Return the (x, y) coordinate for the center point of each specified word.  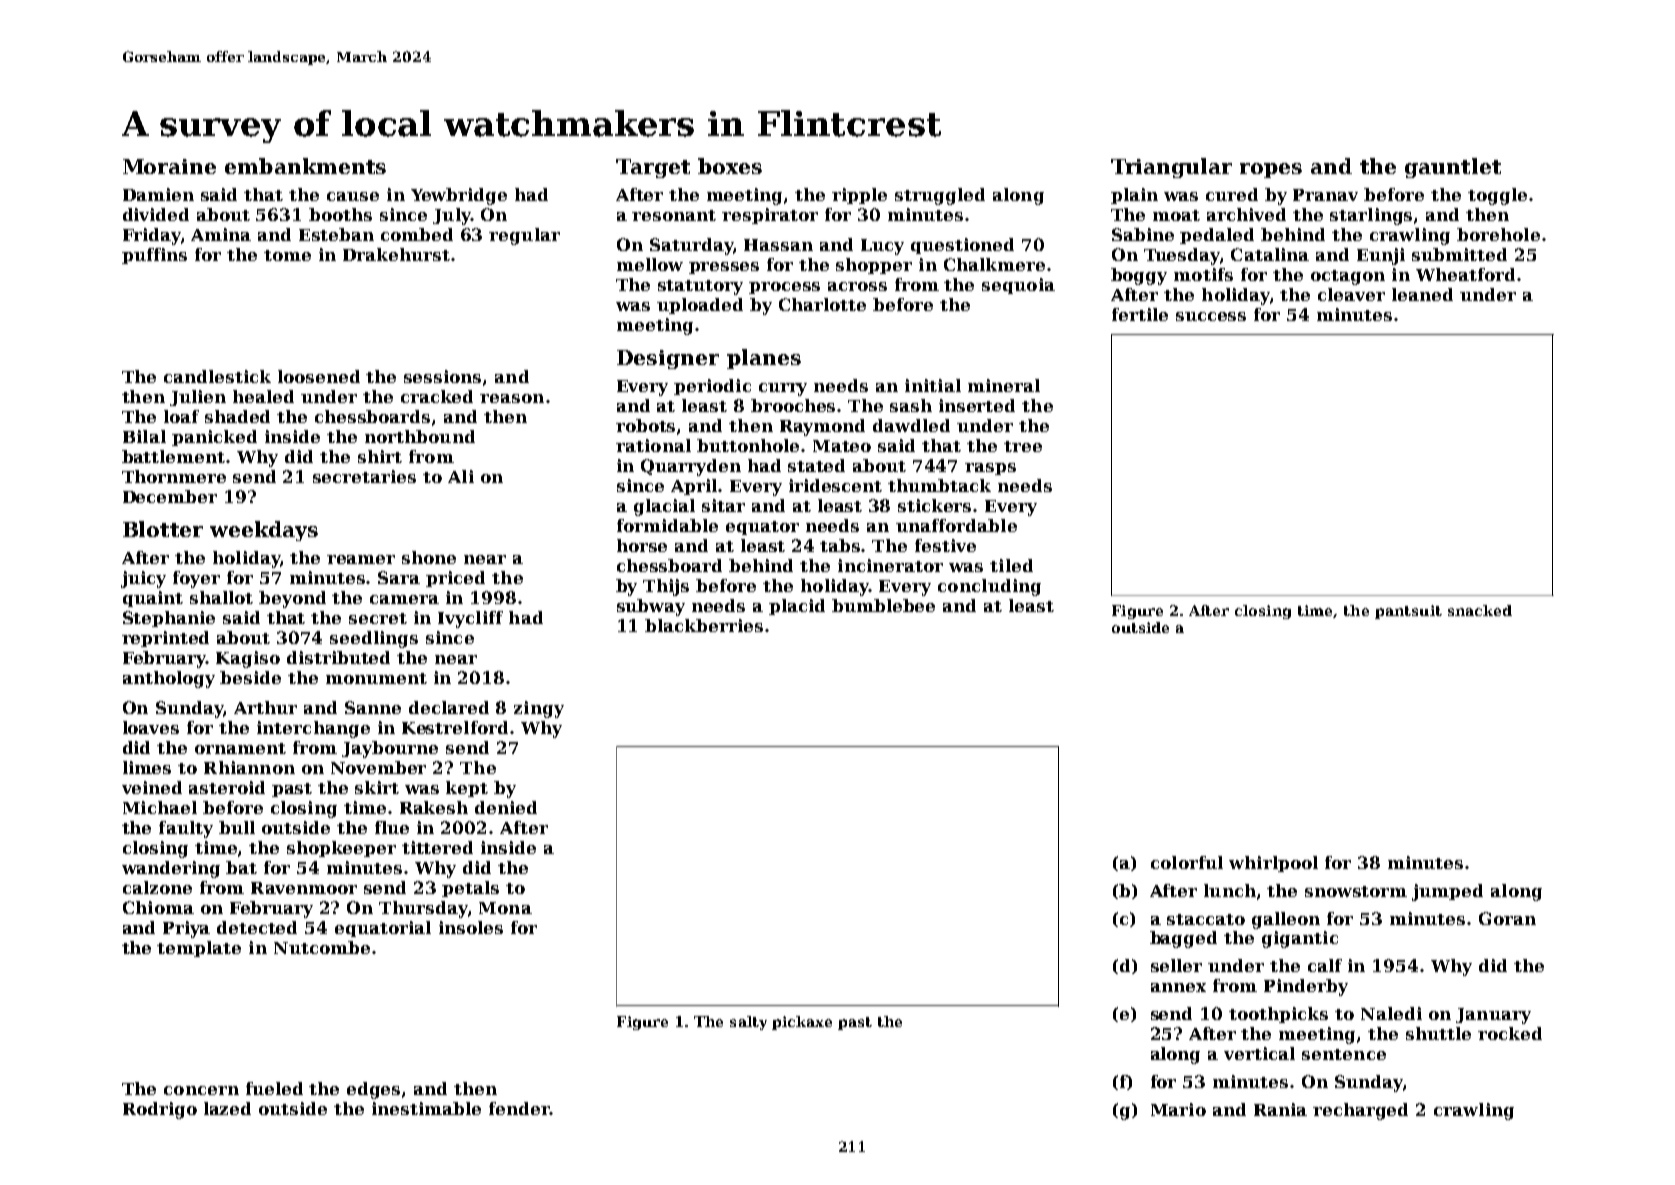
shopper (874, 266)
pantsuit (1408, 612)
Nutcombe (322, 947)
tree (1023, 446)
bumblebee (883, 605)
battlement (174, 456)
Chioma (158, 907)
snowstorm (1356, 891)
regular (524, 236)
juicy (143, 579)
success (1211, 316)
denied (506, 807)
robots (645, 425)
